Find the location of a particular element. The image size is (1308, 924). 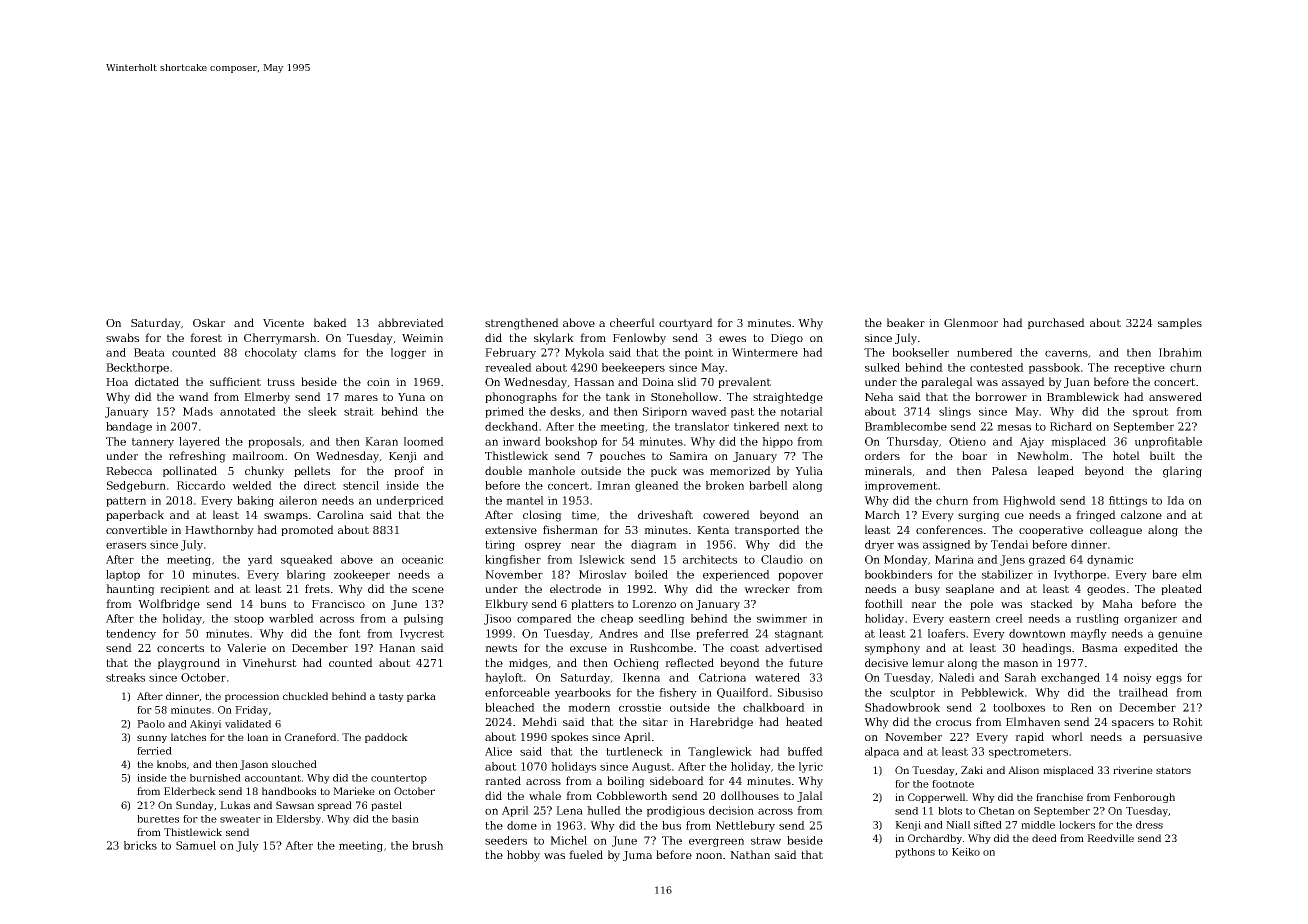

memorized is located at coordinates (740, 470).
